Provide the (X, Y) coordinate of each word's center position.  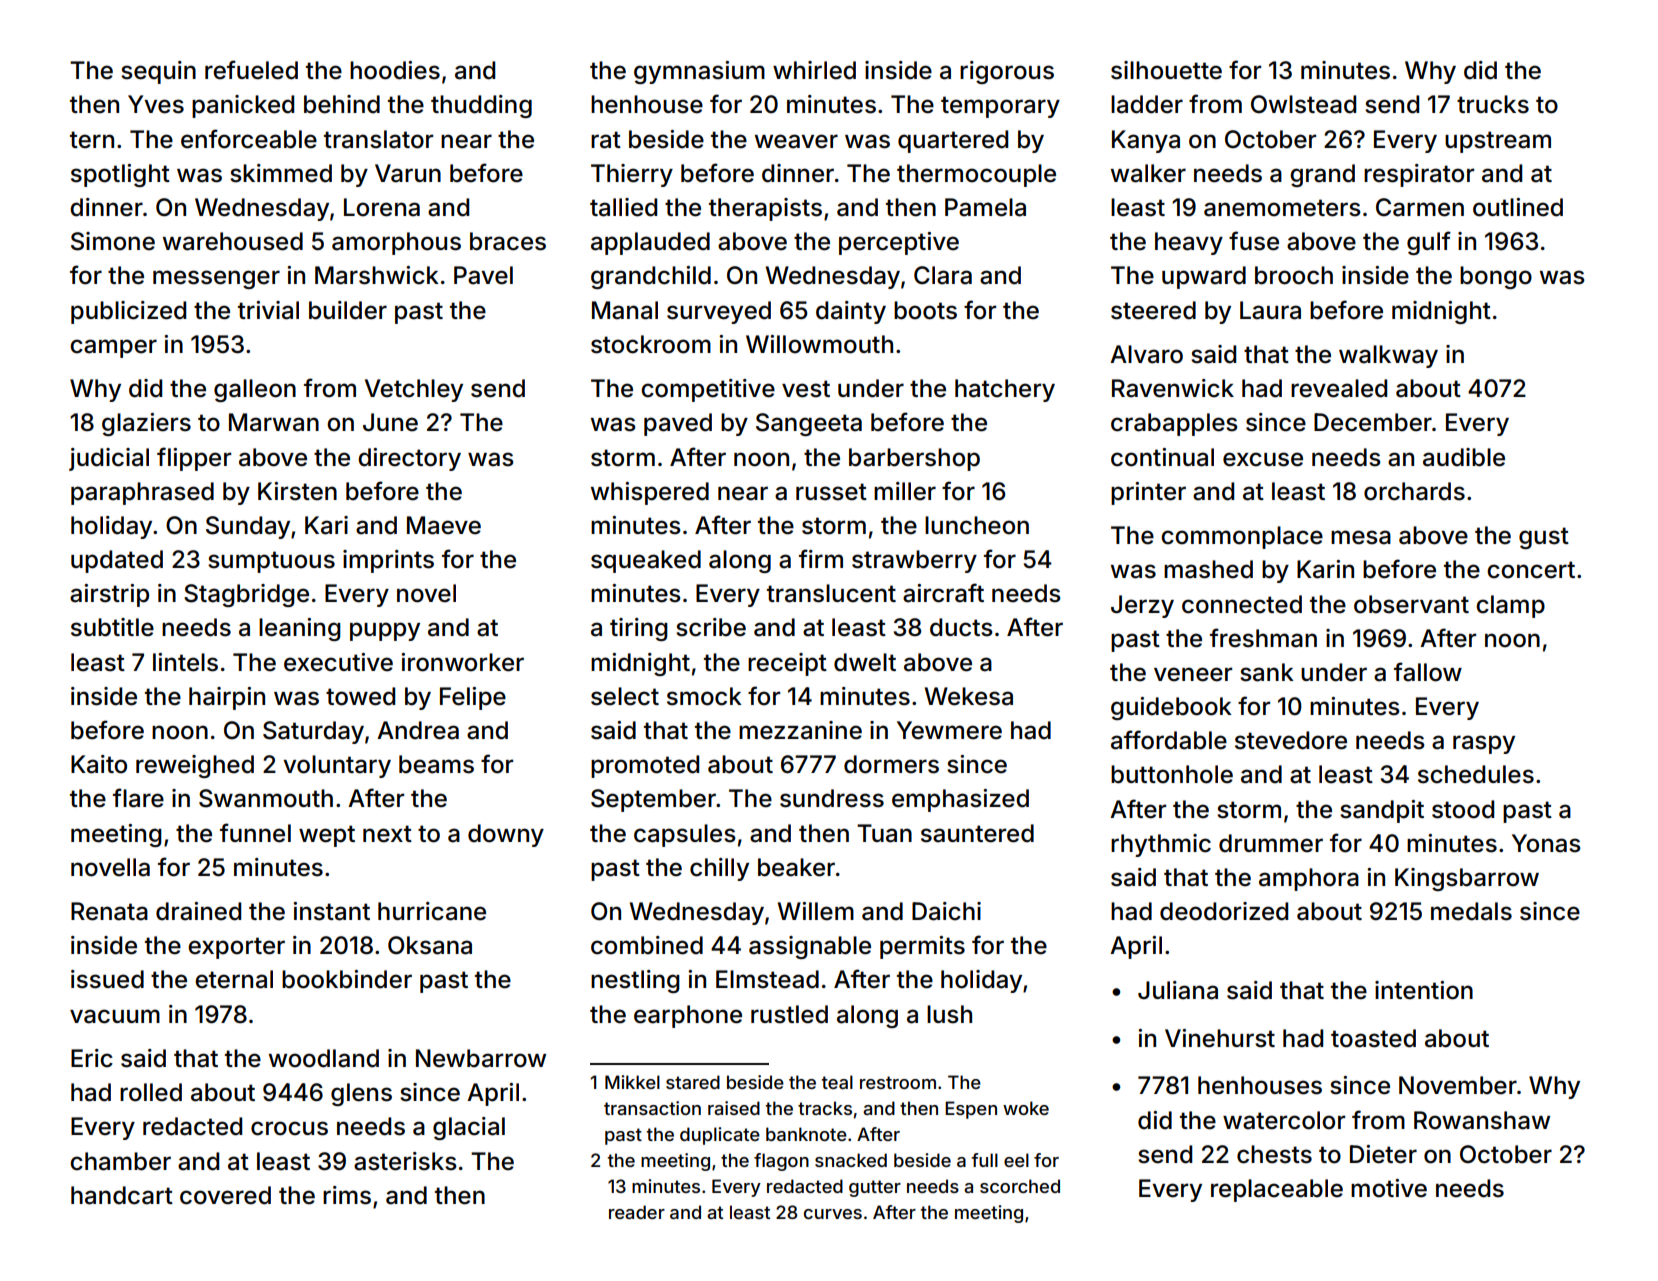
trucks (1493, 104)
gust (1544, 538)
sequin (158, 72)
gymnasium (699, 72)
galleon (255, 390)
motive (1389, 1188)
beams (436, 764)
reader (637, 1212)
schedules (1476, 774)
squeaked (646, 561)
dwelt (865, 662)
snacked (851, 1160)
